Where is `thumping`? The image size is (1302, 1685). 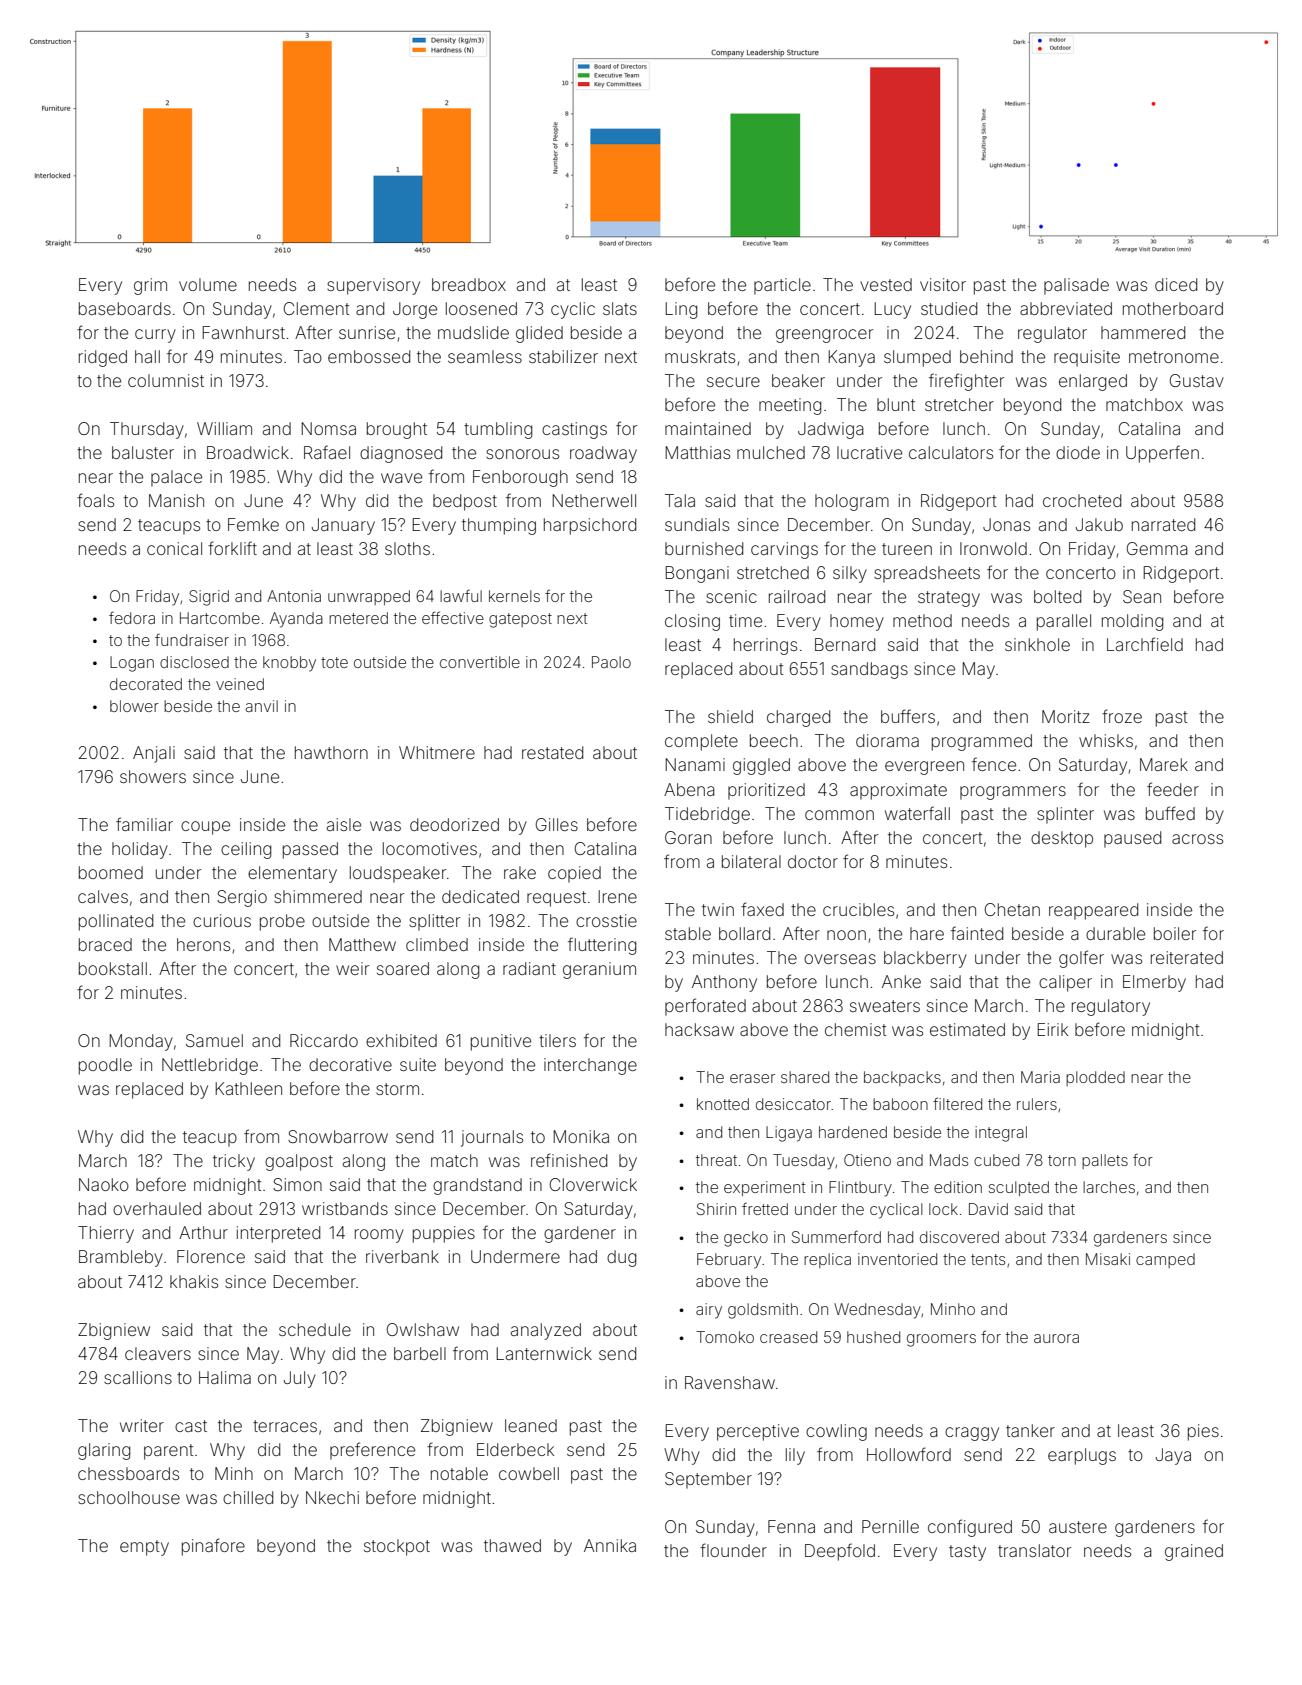 thumping is located at coordinates (499, 526).
